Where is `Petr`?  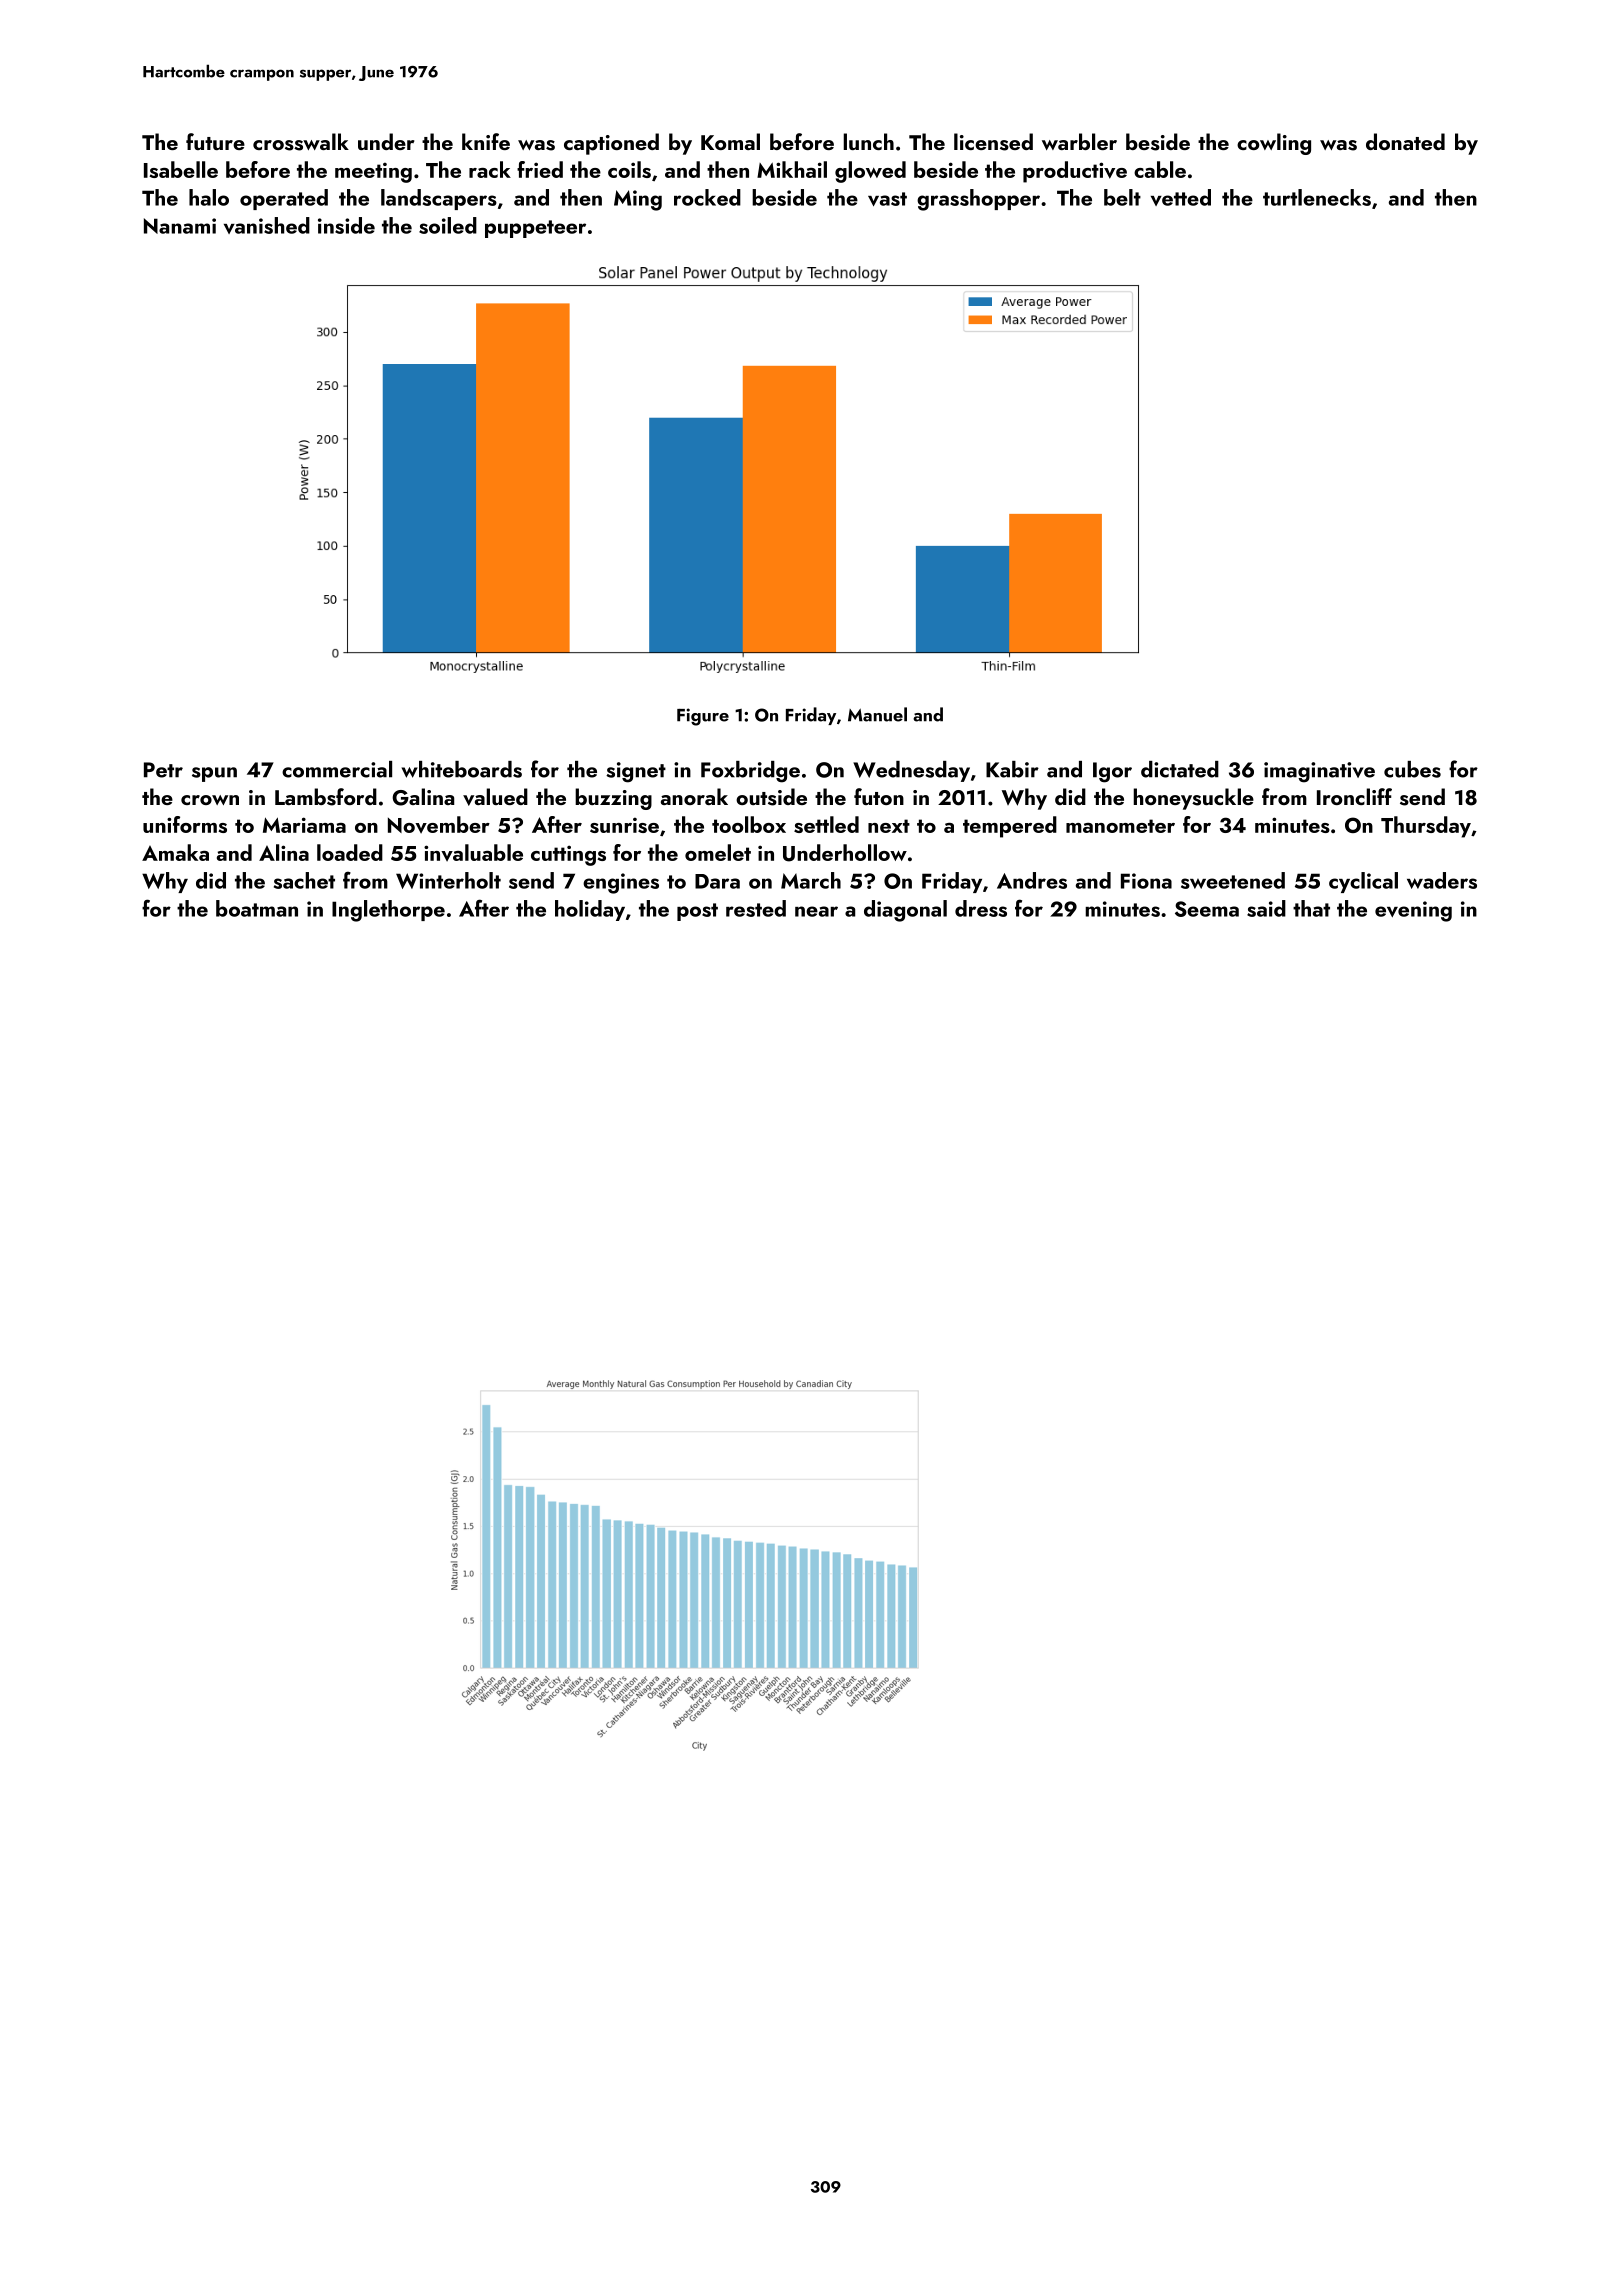
Petr is located at coordinates (163, 770).
